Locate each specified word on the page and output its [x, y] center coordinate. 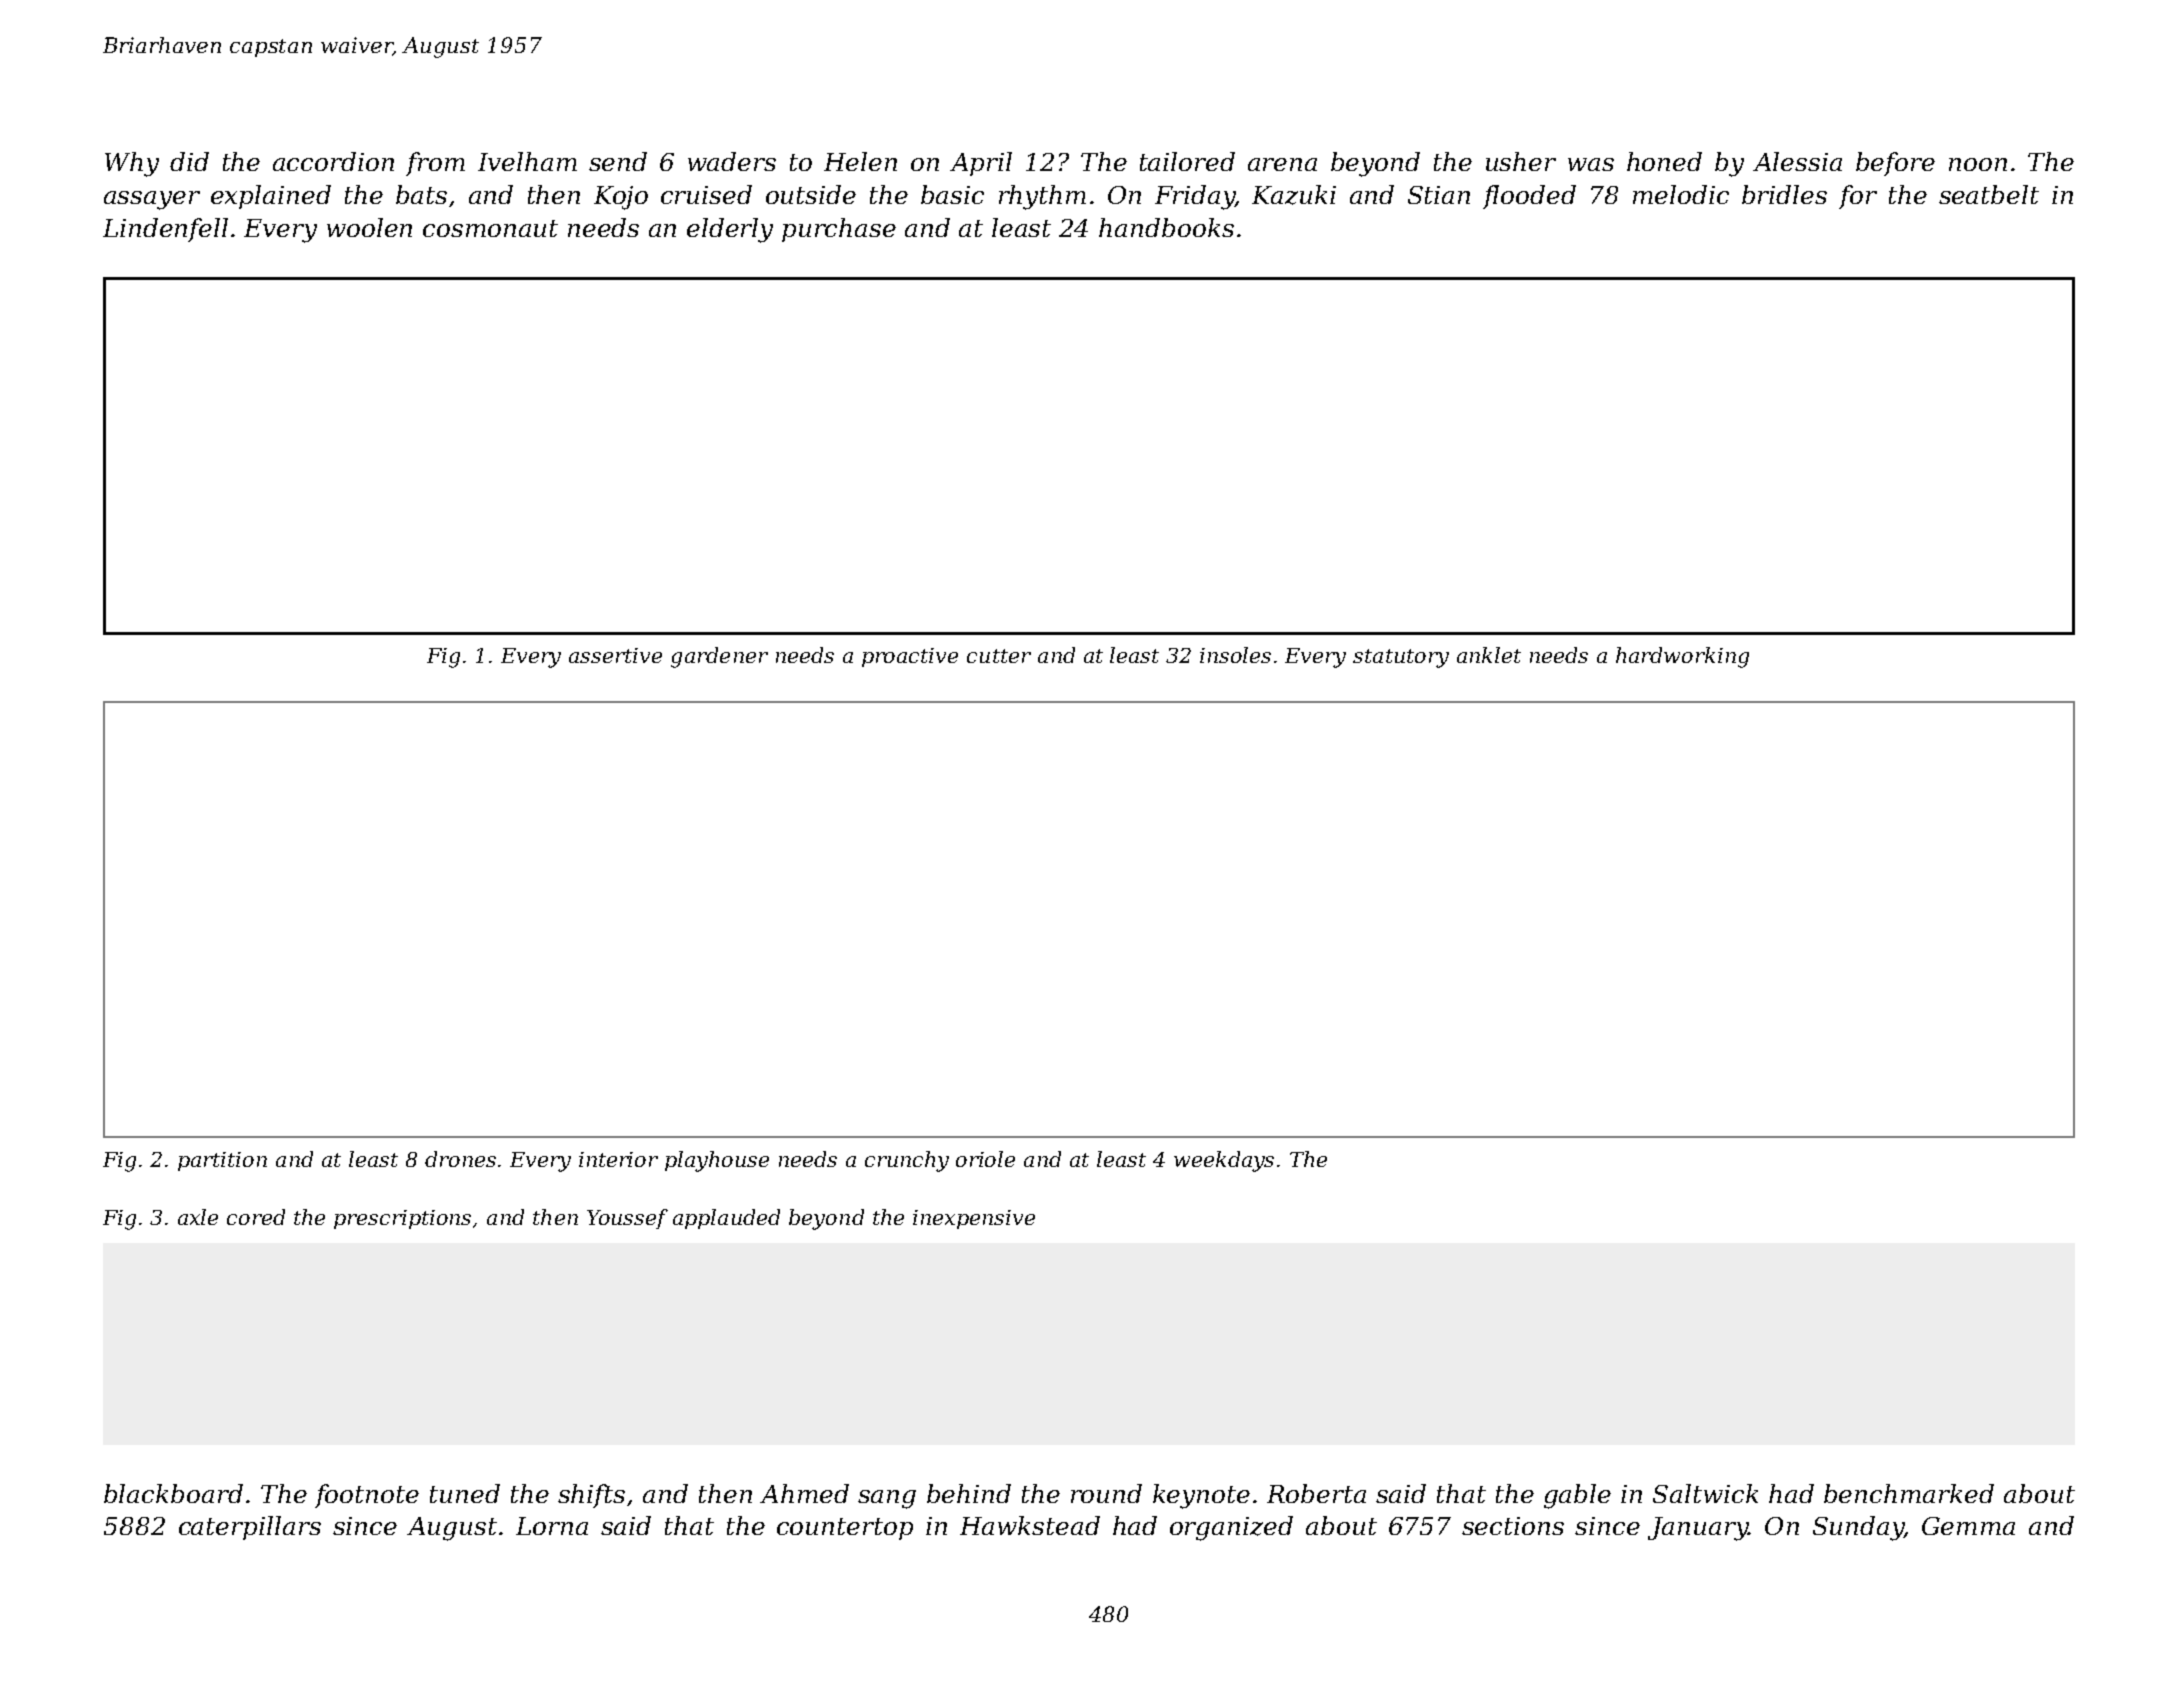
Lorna [552, 1526]
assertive [615, 655]
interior [618, 1159]
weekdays [1224, 1161]
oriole [985, 1159]
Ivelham [527, 161]
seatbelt [1989, 194]
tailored [1187, 161]
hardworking [1682, 657]
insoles [1235, 655]
